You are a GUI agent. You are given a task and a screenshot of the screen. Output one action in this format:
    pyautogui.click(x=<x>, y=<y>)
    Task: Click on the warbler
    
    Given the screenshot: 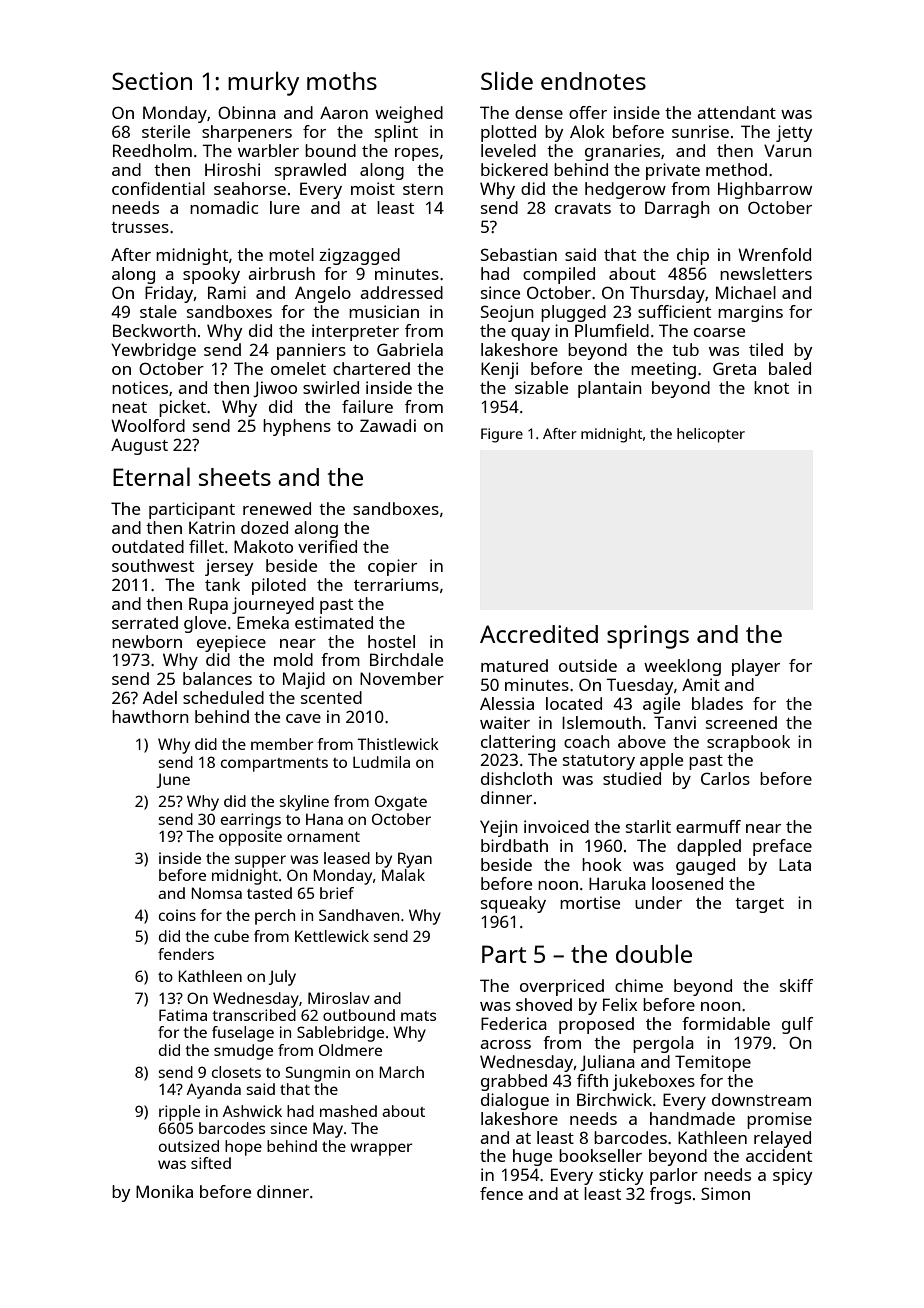 What is the action you would take?
    pyautogui.click(x=268, y=150)
